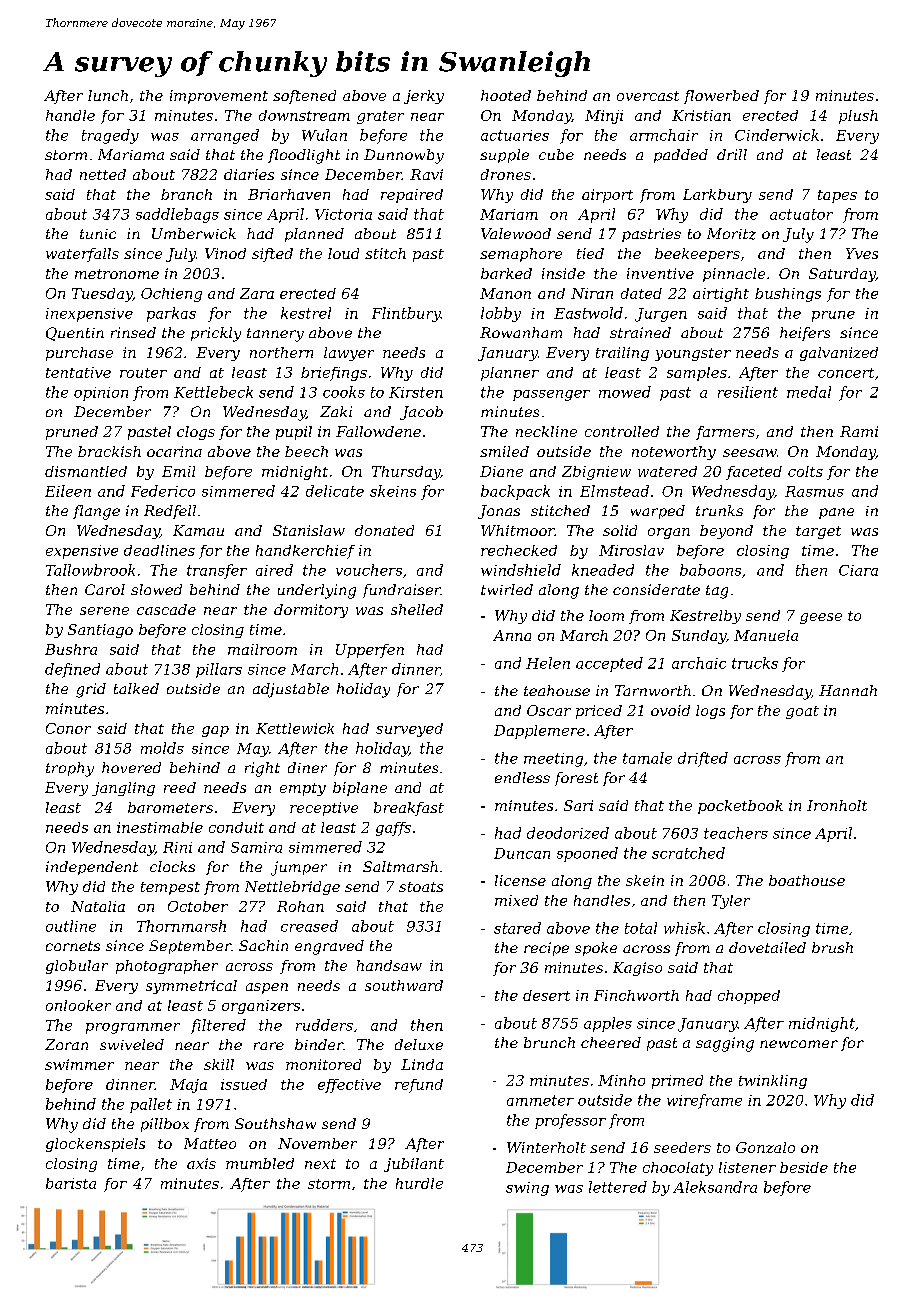 This screenshot has height=1308, width=924. I want to click on goat, so click(802, 712).
